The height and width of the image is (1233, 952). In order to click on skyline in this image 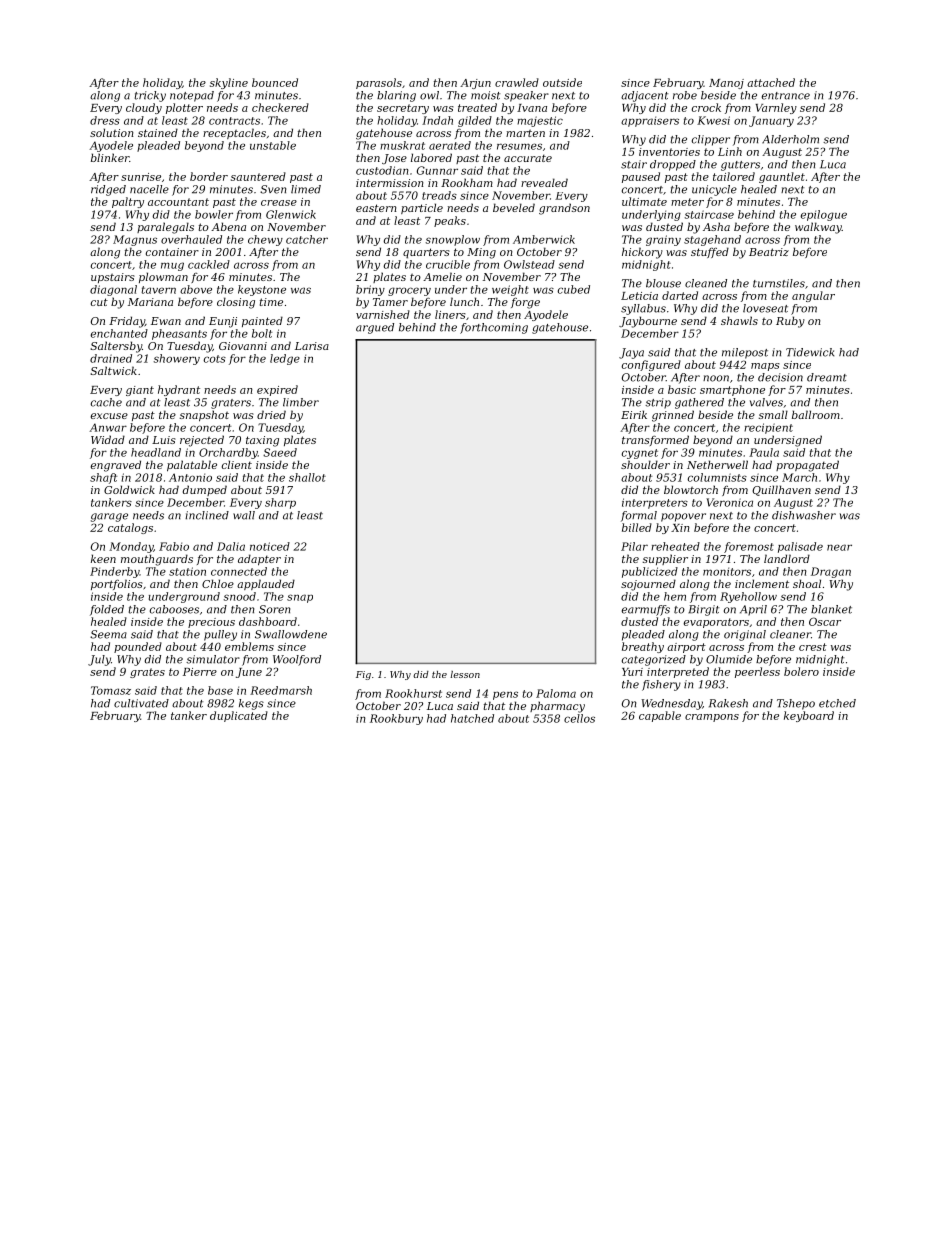, I will do `click(229, 83)`.
